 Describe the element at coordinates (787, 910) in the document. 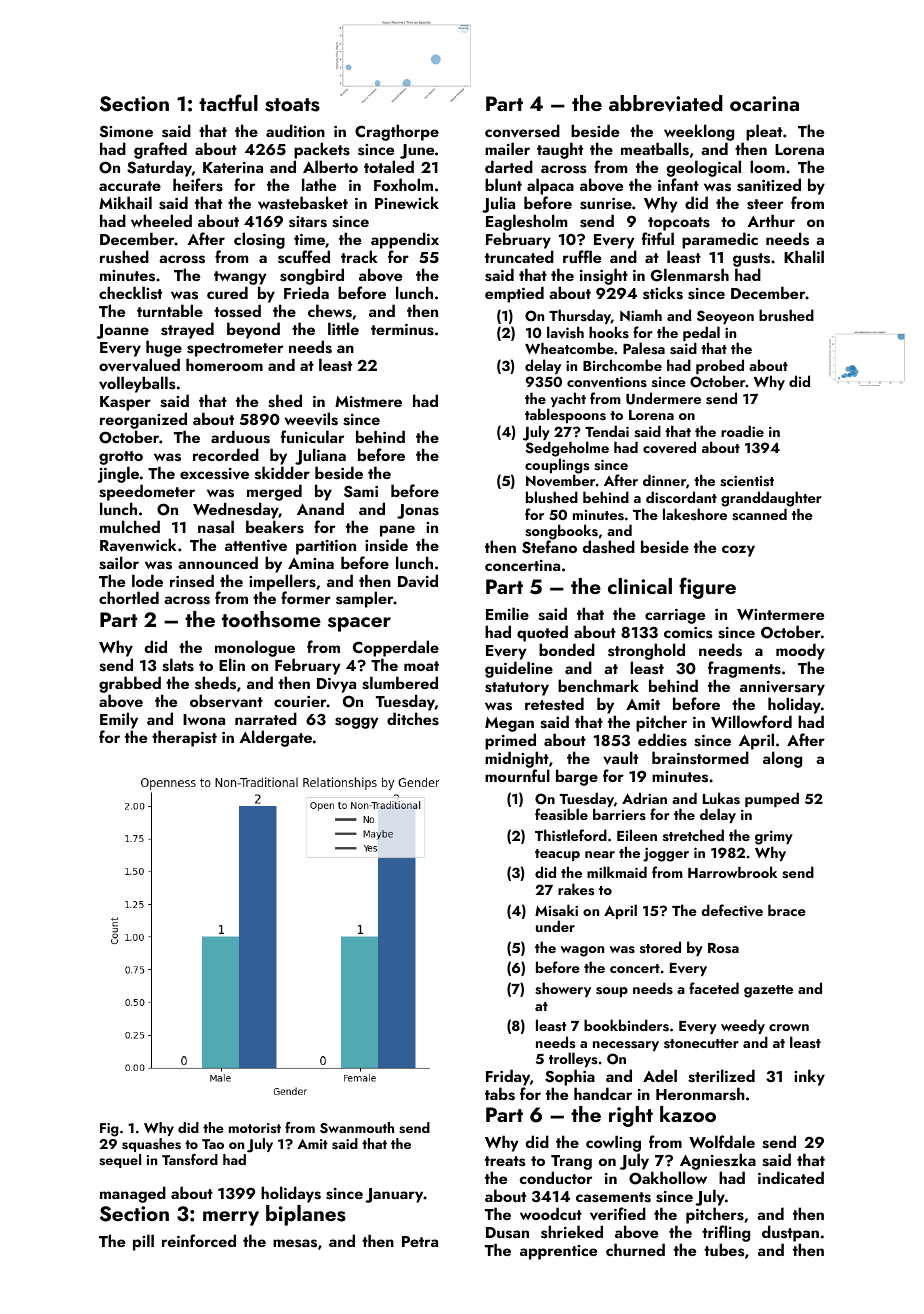

I see `brace` at that location.
